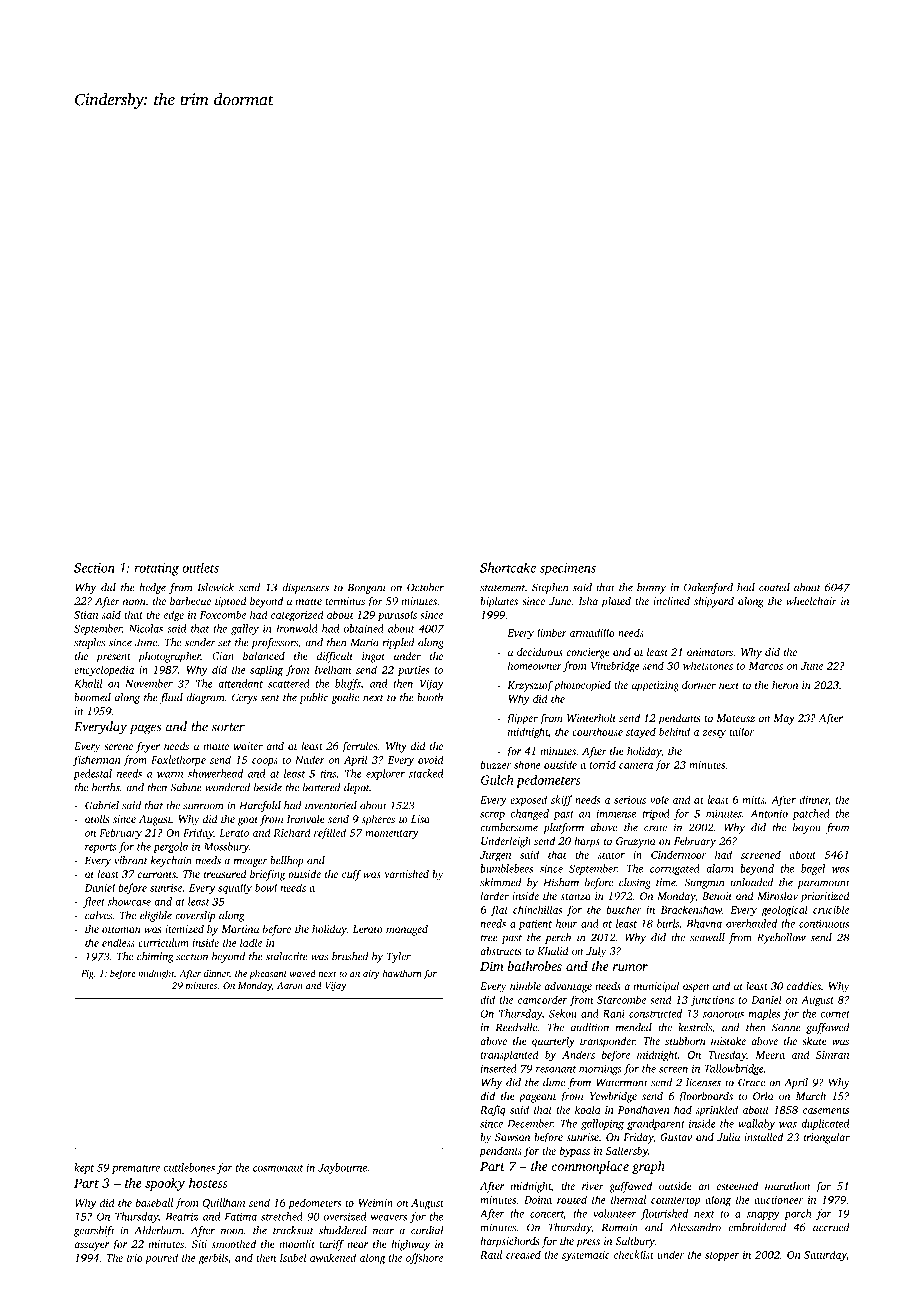 The height and width of the image is (1308, 924). I want to click on triangular, so click(827, 1138).
